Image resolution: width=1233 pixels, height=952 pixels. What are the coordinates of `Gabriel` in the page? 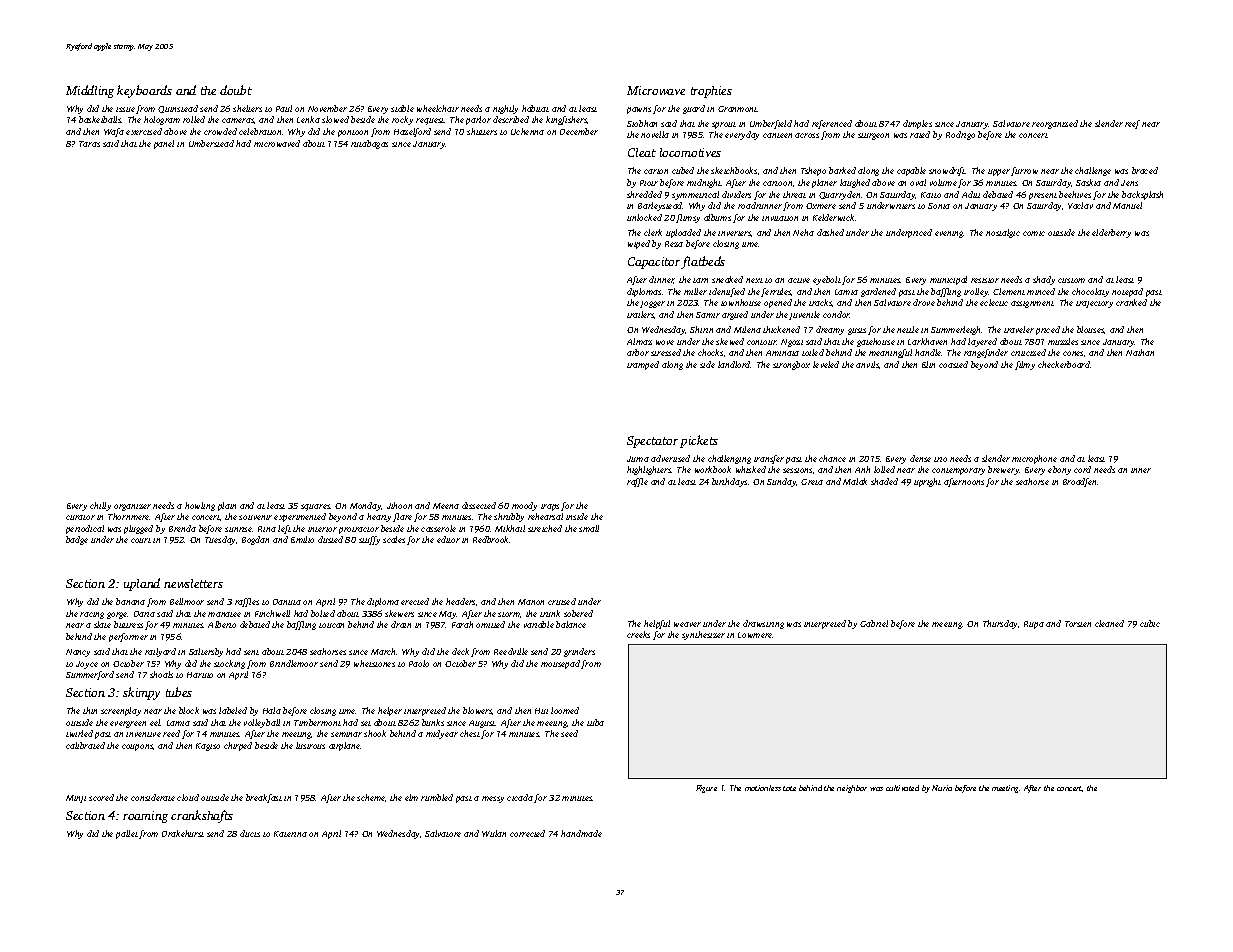 It's located at (874, 623).
